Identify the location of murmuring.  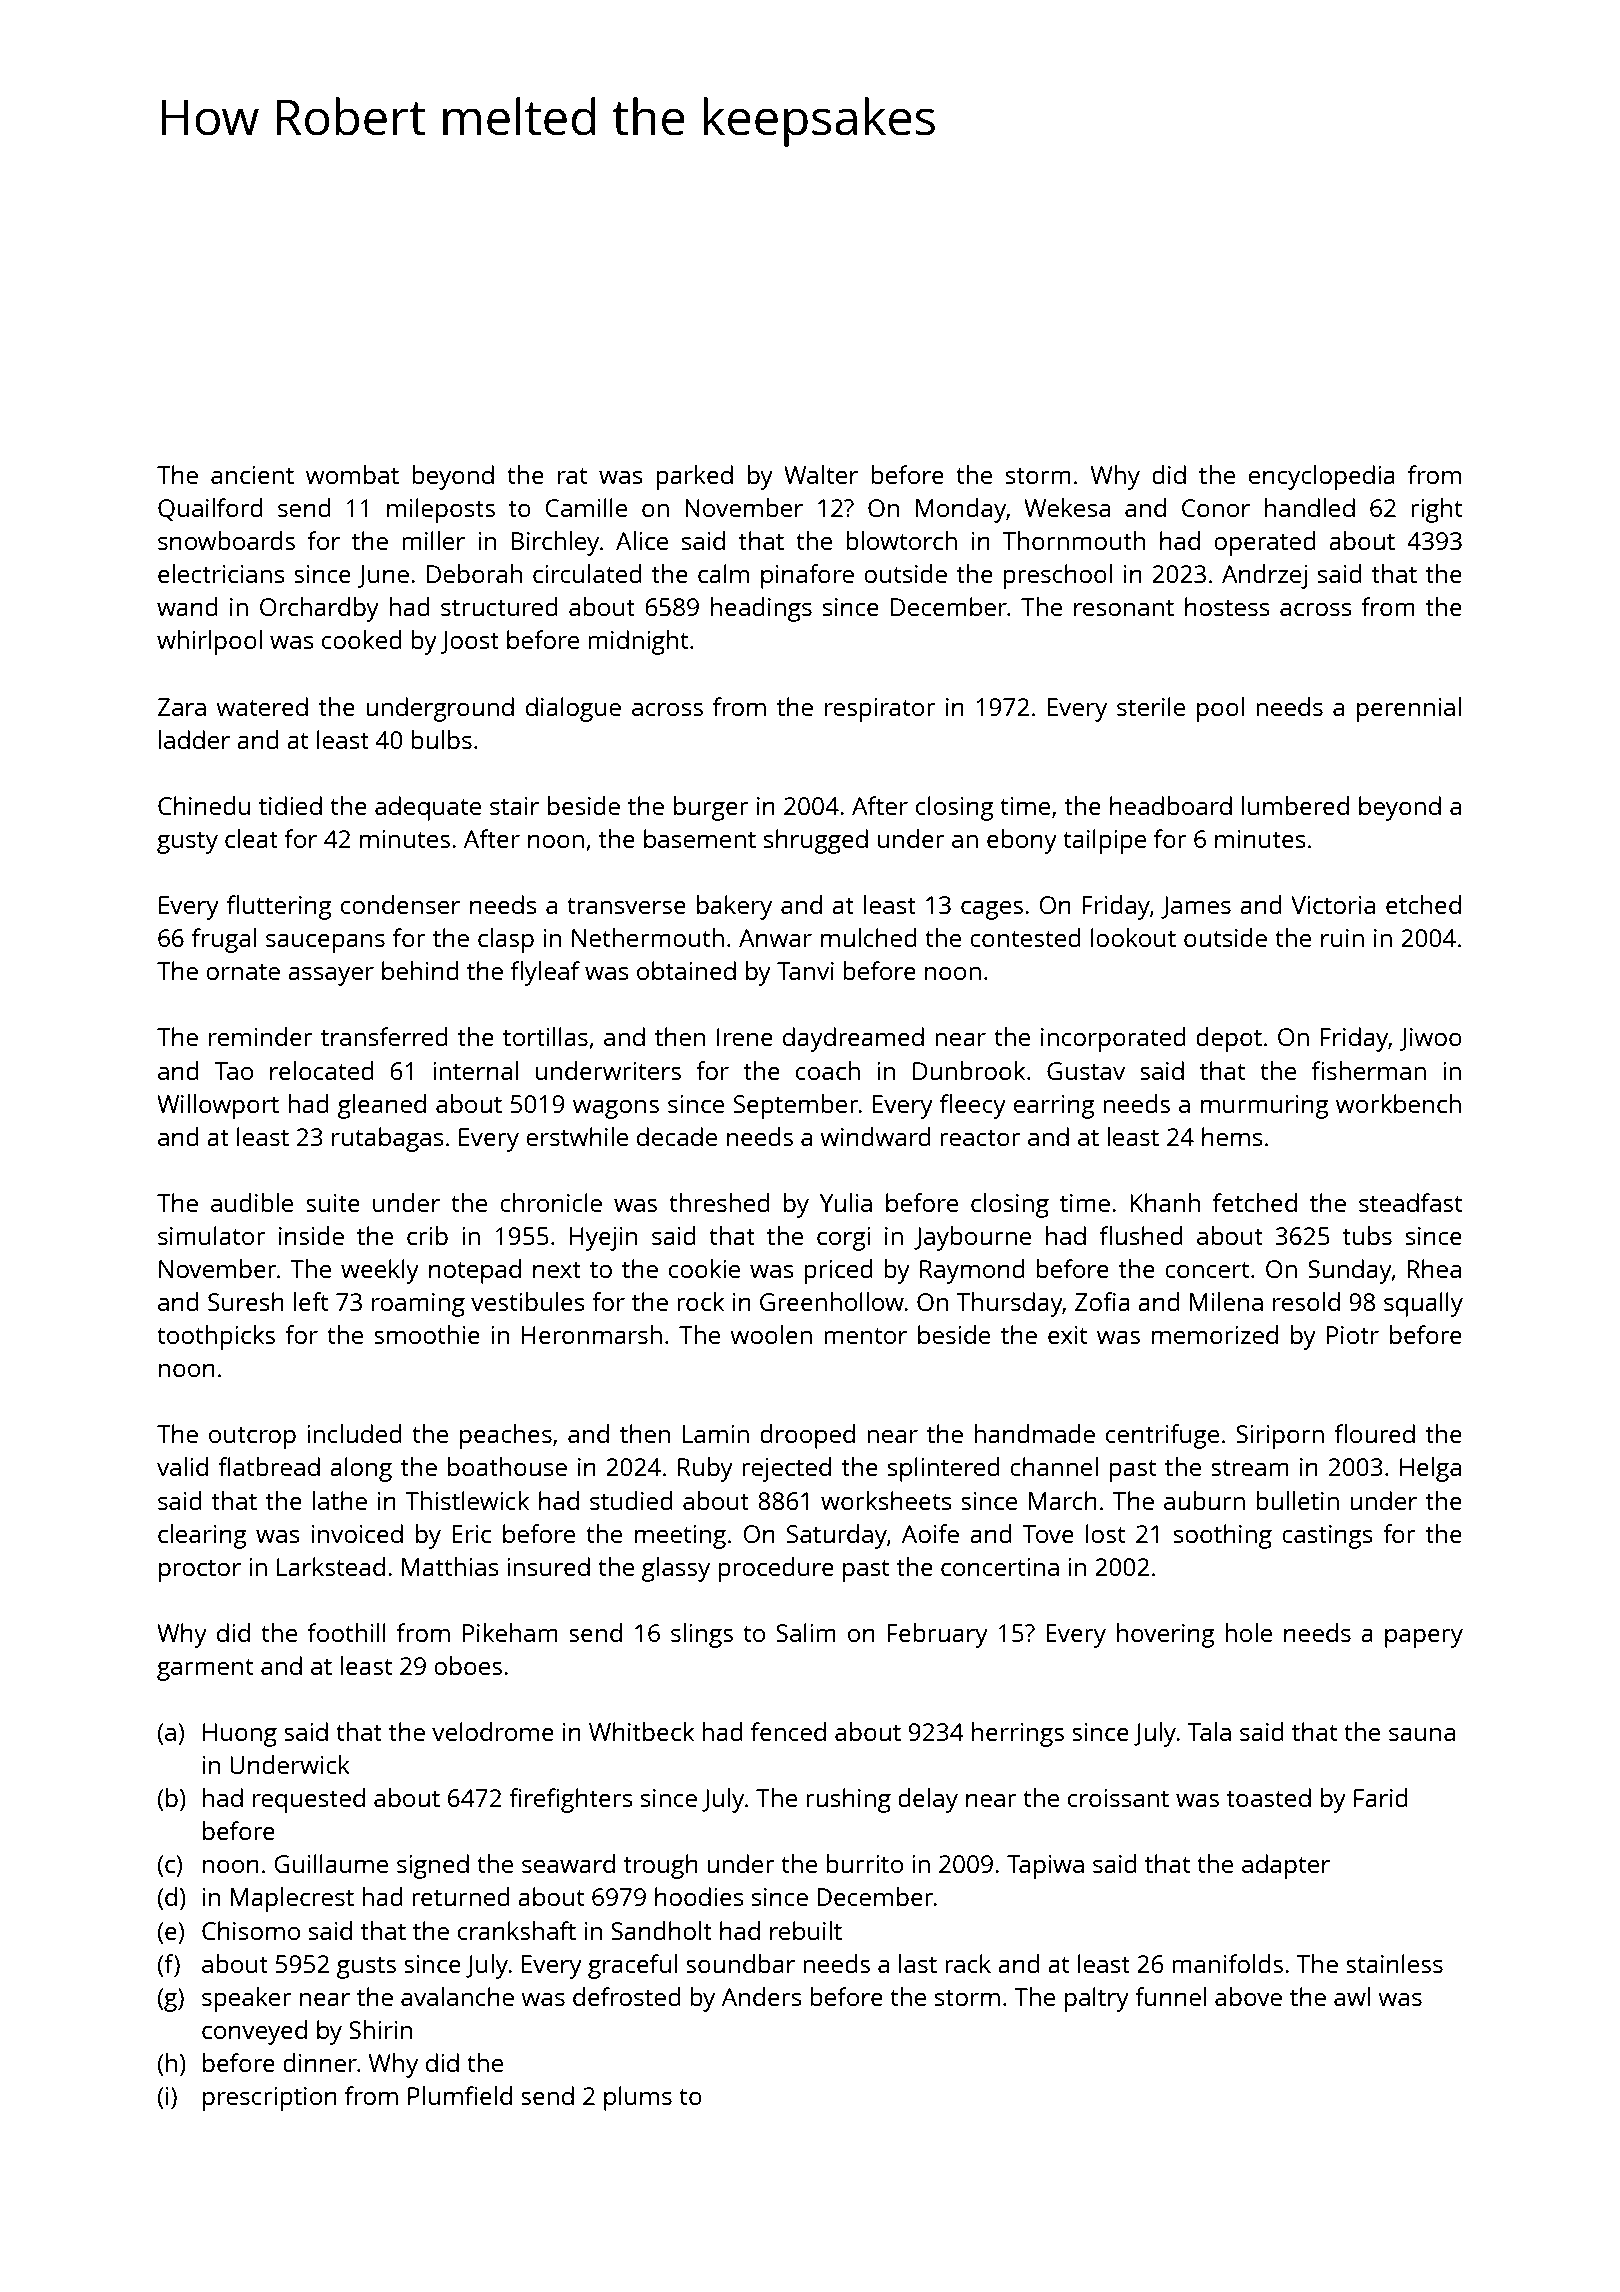
(1264, 1107).
